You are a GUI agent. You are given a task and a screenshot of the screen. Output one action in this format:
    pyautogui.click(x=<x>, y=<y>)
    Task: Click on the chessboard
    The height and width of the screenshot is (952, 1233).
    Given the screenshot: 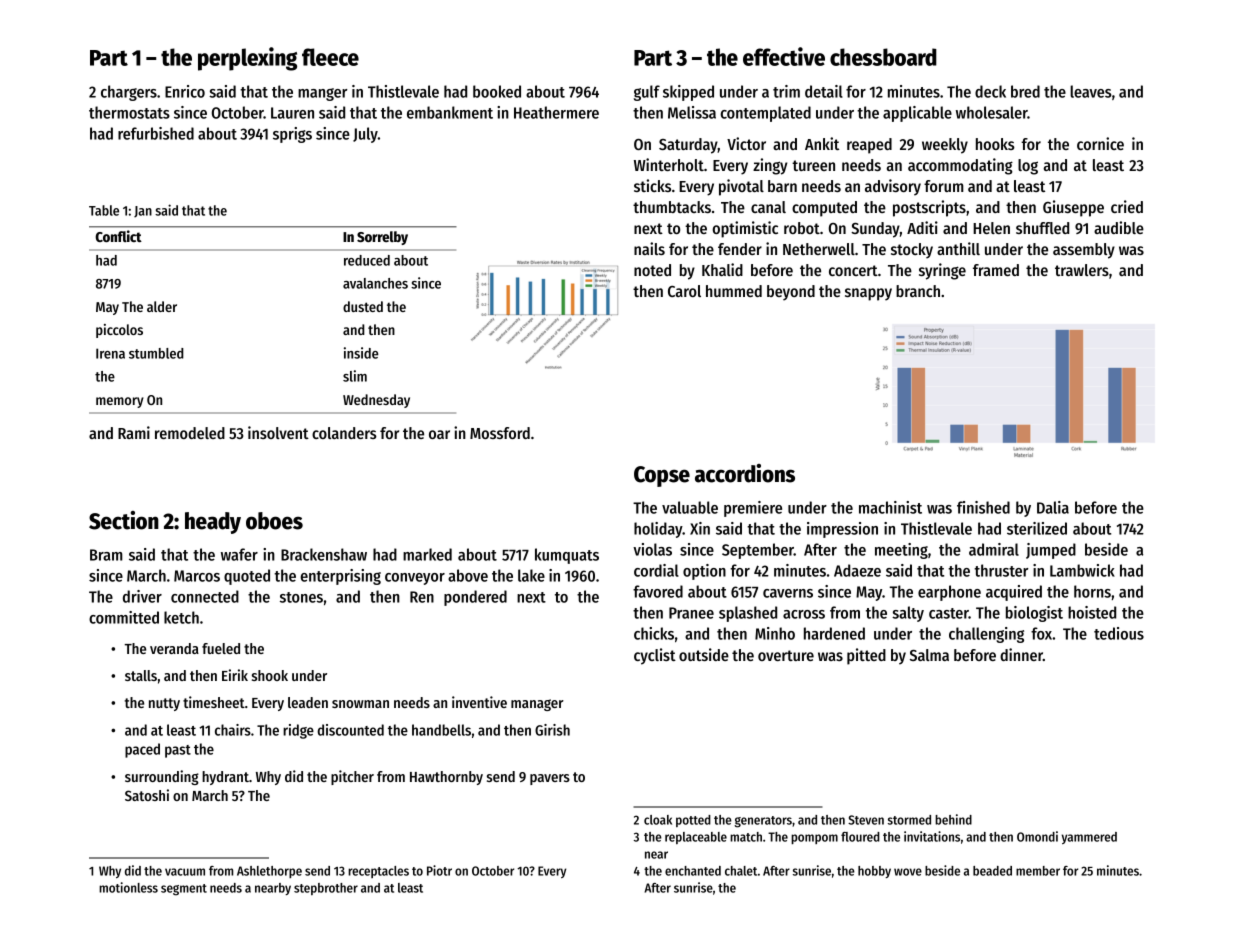 What is the action you would take?
    pyautogui.click(x=883, y=57)
